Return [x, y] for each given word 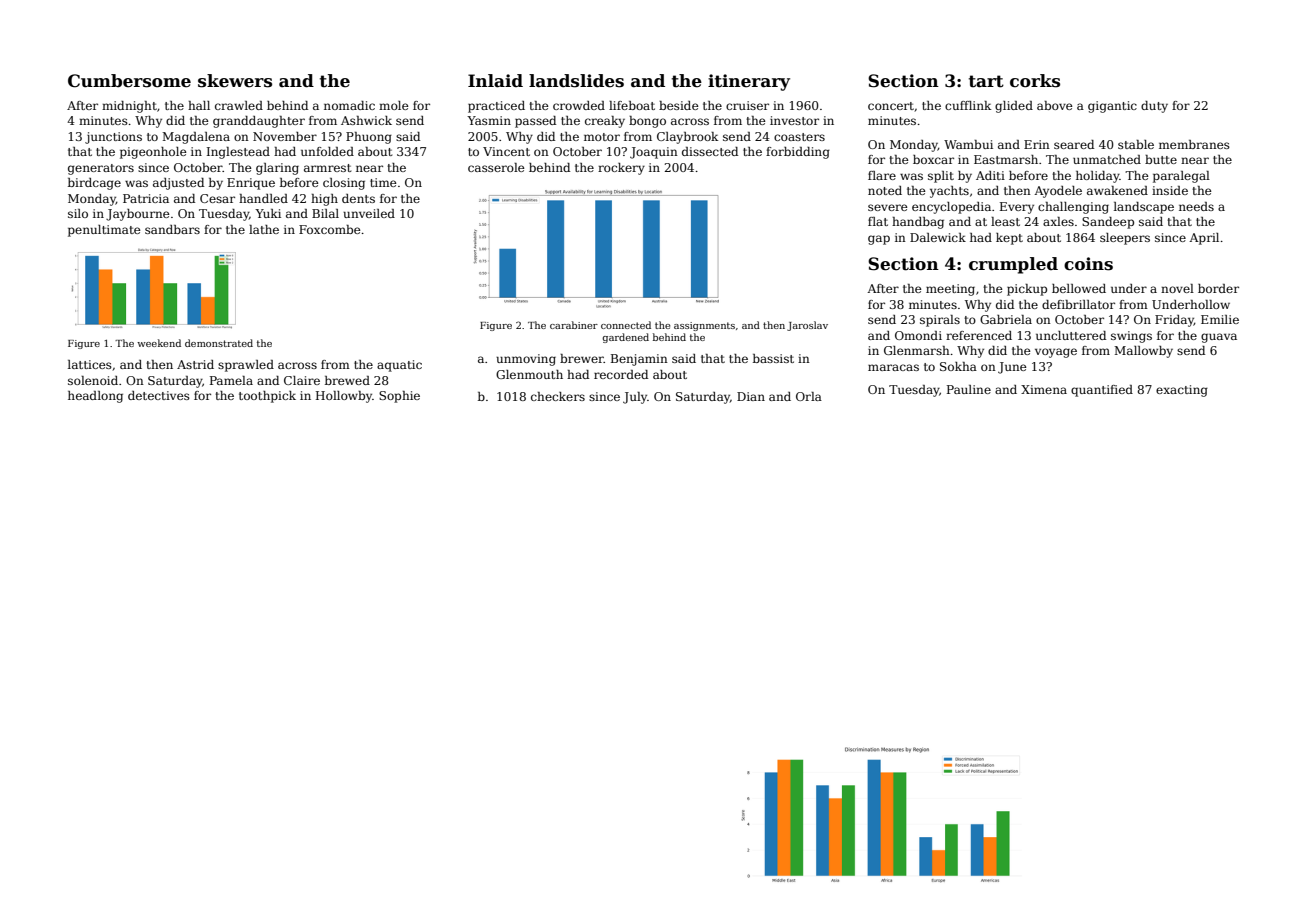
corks [1035, 81]
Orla [809, 396]
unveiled [369, 213]
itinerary [749, 82]
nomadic [349, 105]
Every [1017, 208]
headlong [95, 397]
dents [358, 198]
